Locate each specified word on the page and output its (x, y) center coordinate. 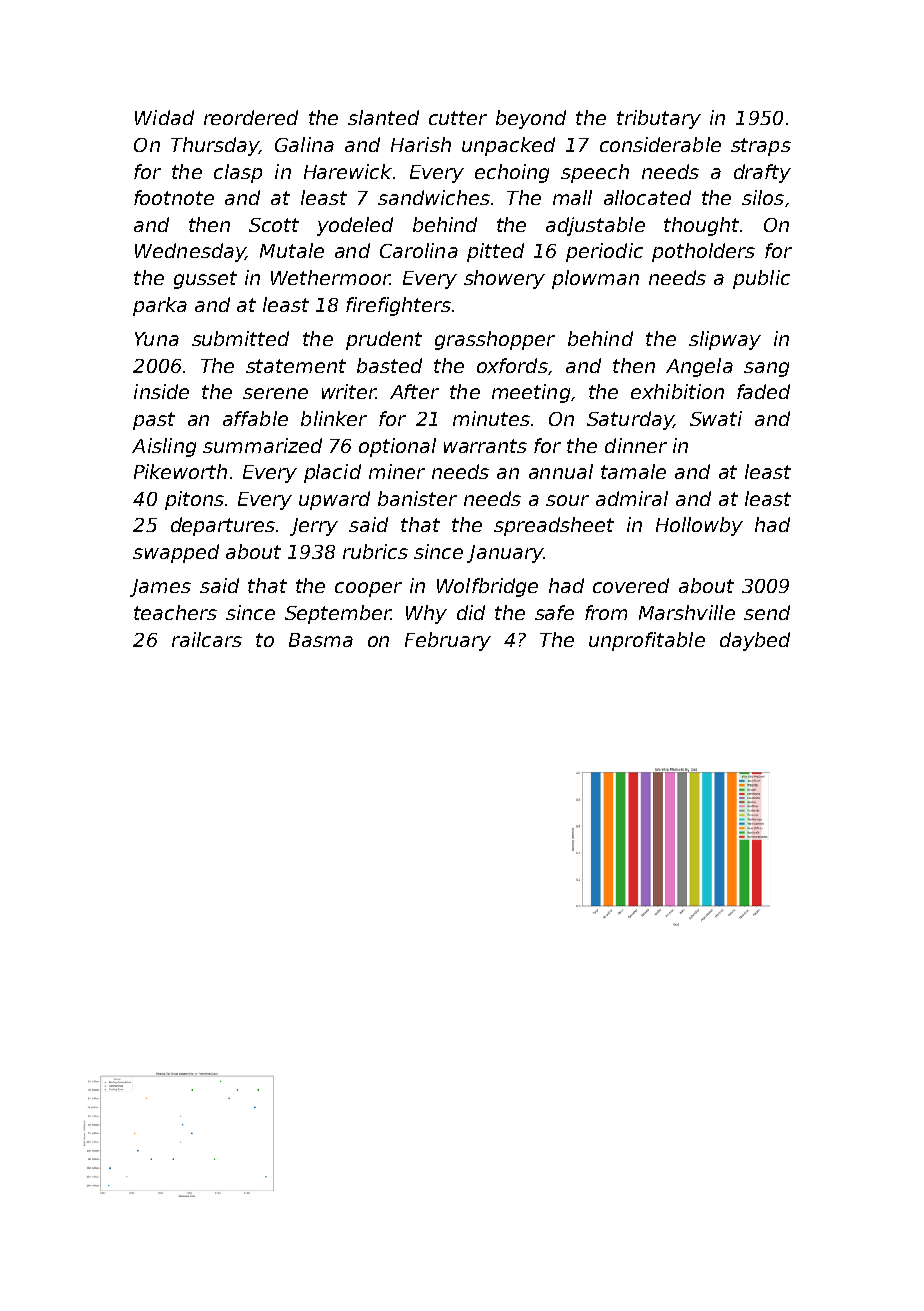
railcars (207, 639)
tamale (633, 471)
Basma (321, 640)
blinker (334, 418)
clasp (238, 173)
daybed (755, 641)
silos (763, 197)
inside (161, 391)
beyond (531, 119)
